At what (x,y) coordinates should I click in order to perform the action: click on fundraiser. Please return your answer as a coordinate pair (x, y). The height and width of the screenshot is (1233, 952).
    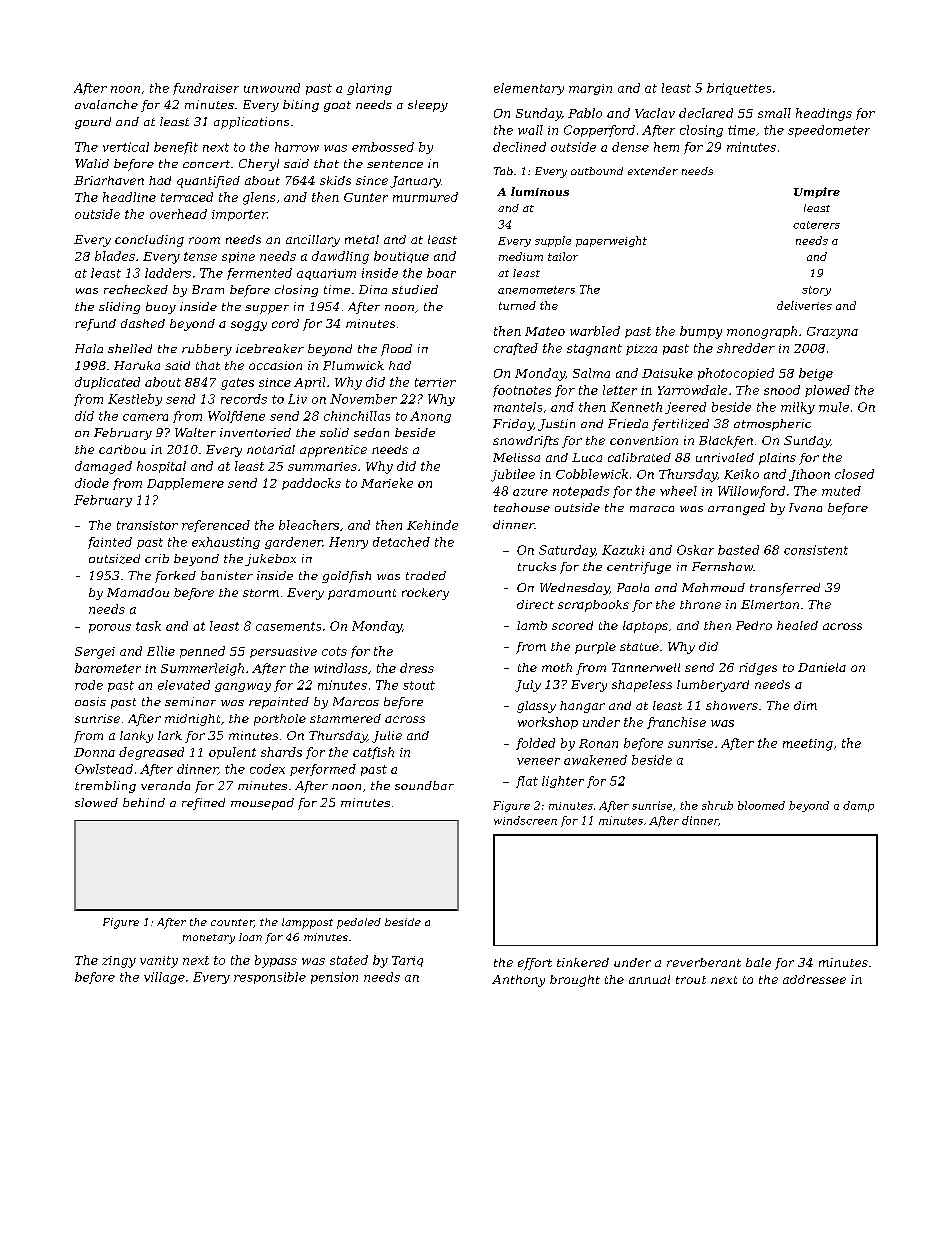
    Looking at the image, I should click on (206, 89).
